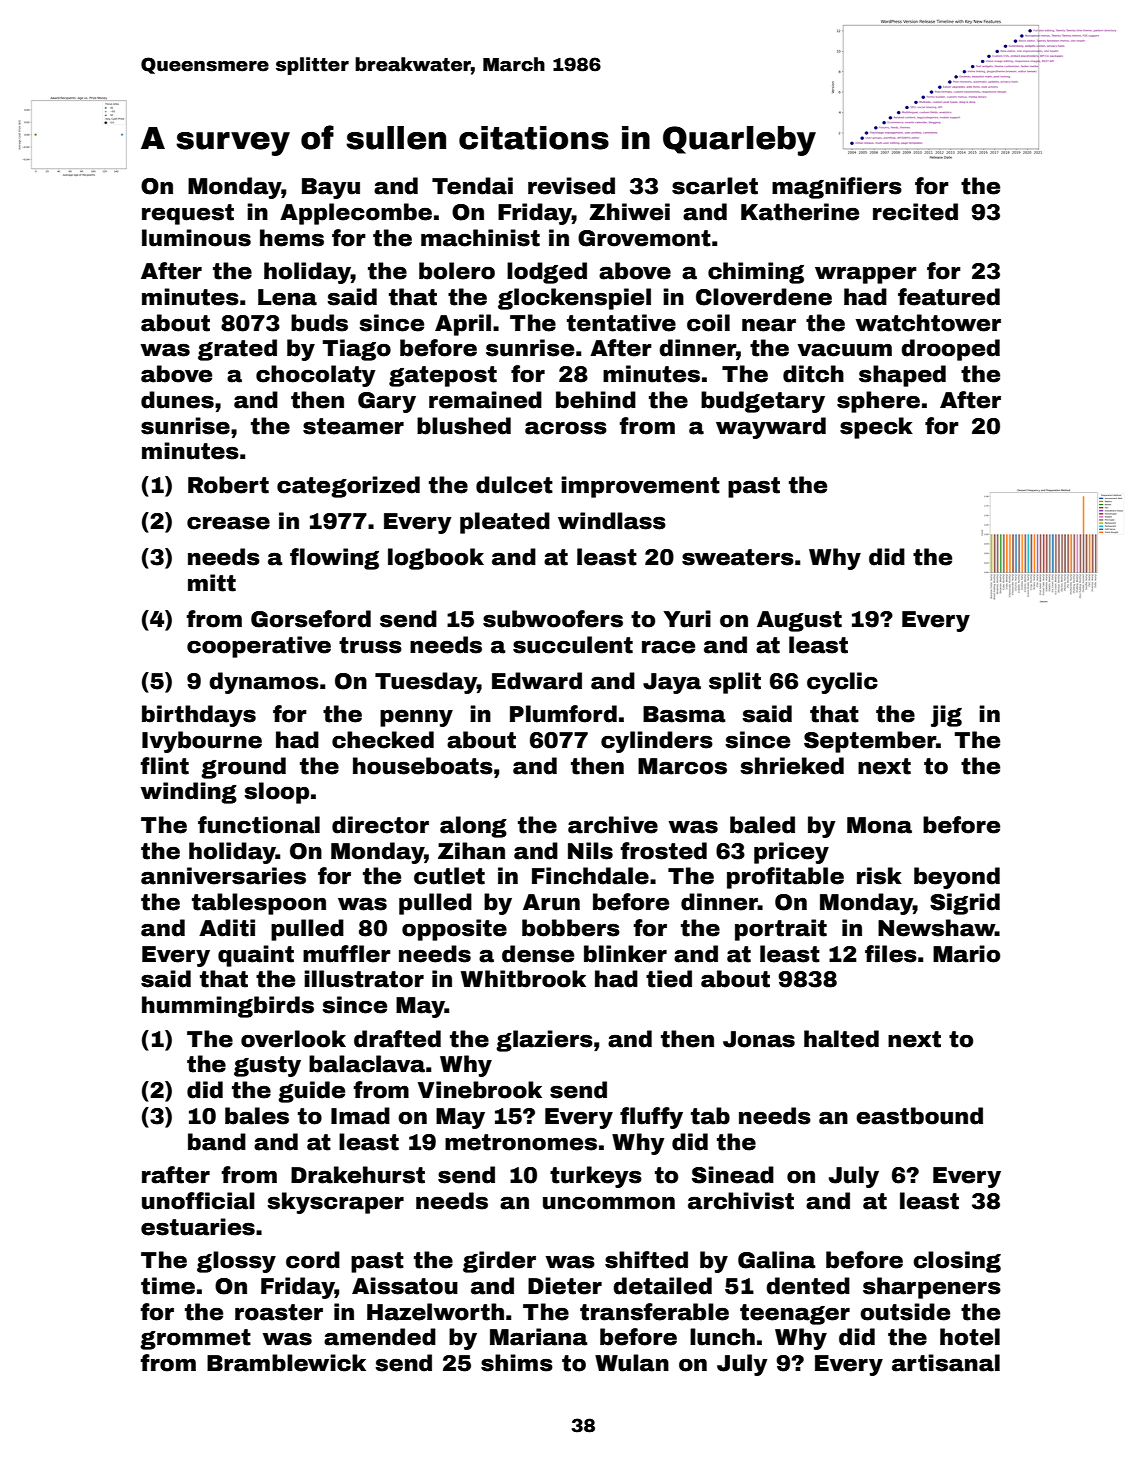  I want to click on winding, so click(189, 793).
